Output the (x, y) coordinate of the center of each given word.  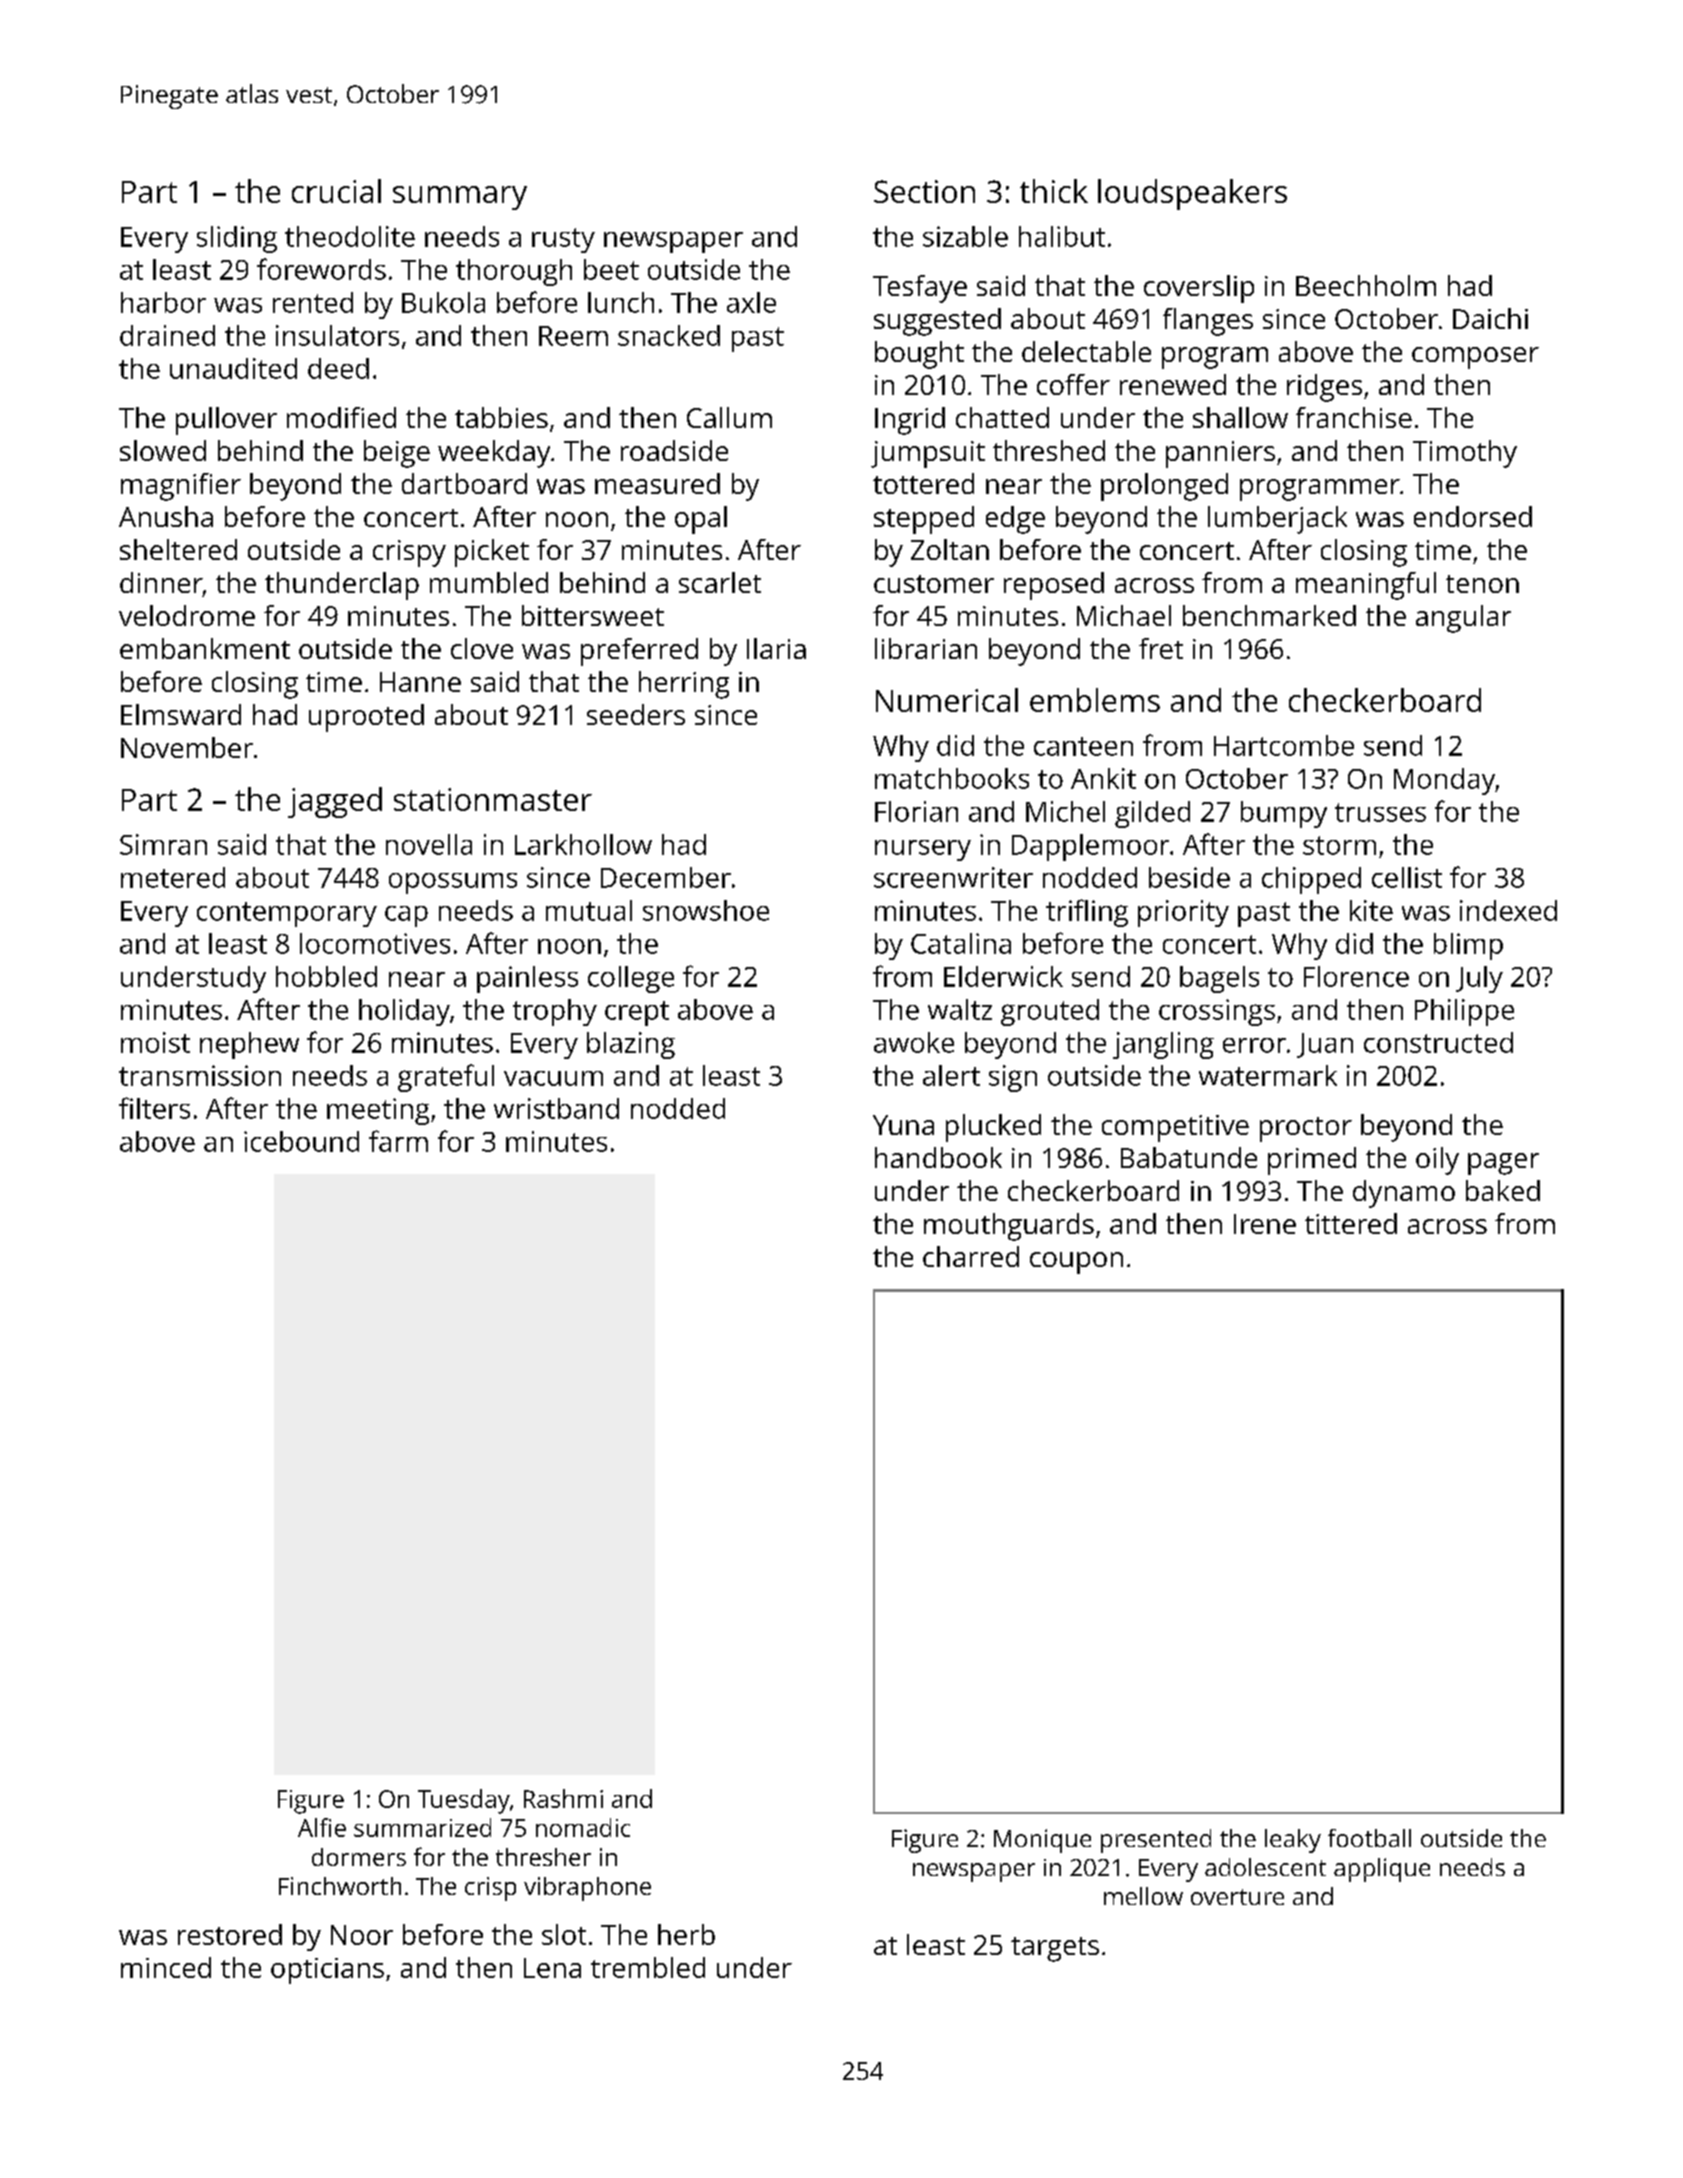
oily (1437, 1161)
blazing (631, 1045)
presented (1156, 1841)
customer (934, 584)
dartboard (464, 483)
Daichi (1490, 318)
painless (527, 979)
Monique (1042, 1841)
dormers (359, 1857)
